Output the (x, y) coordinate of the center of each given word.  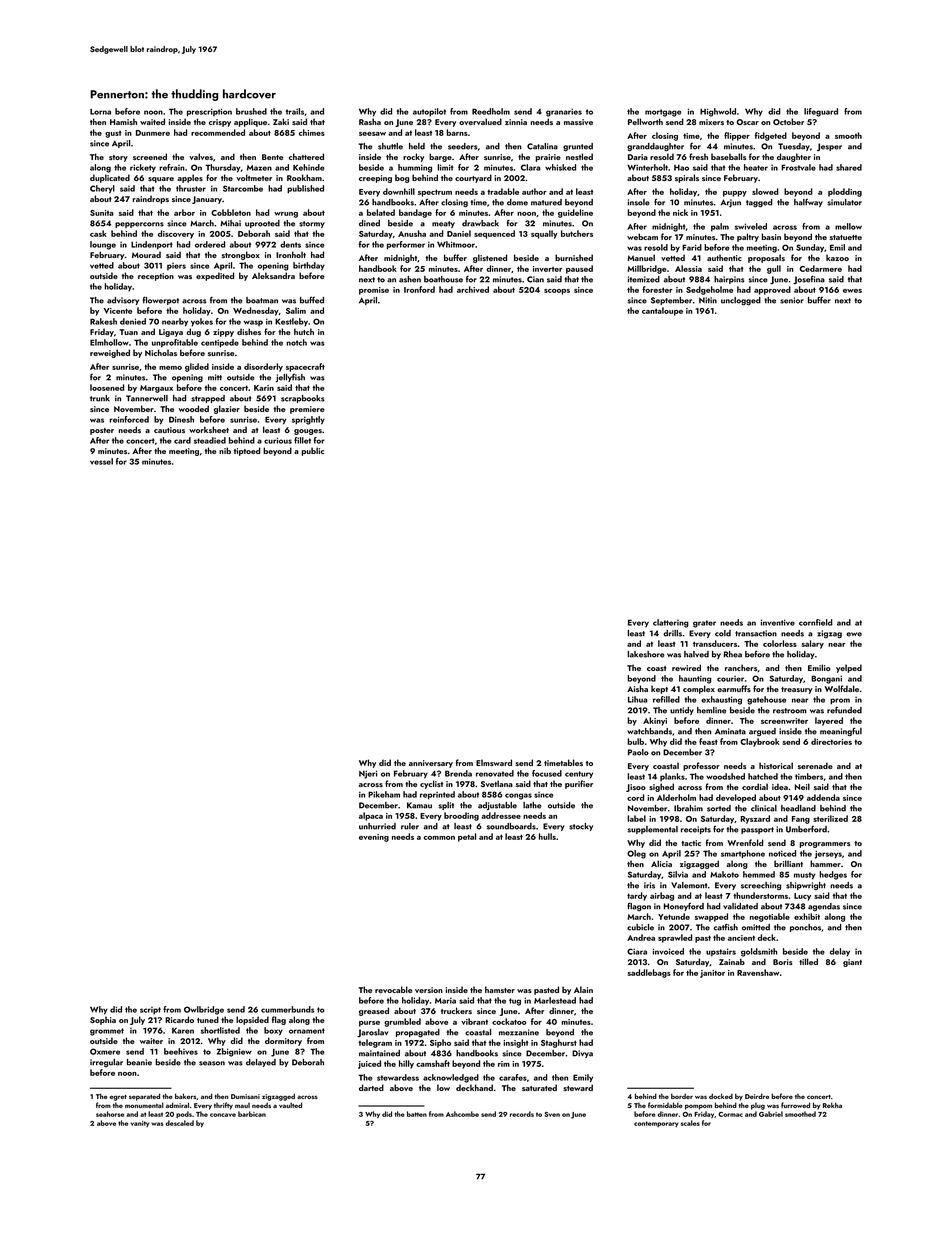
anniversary (431, 764)
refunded (844, 710)
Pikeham (384, 794)
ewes (852, 291)
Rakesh (103, 321)
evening (374, 838)
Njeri (368, 774)
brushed (251, 111)
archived (473, 289)
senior (792, 300)
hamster (500, 989)
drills (672, 633)
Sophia (103, 1020)
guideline (575, 213)
